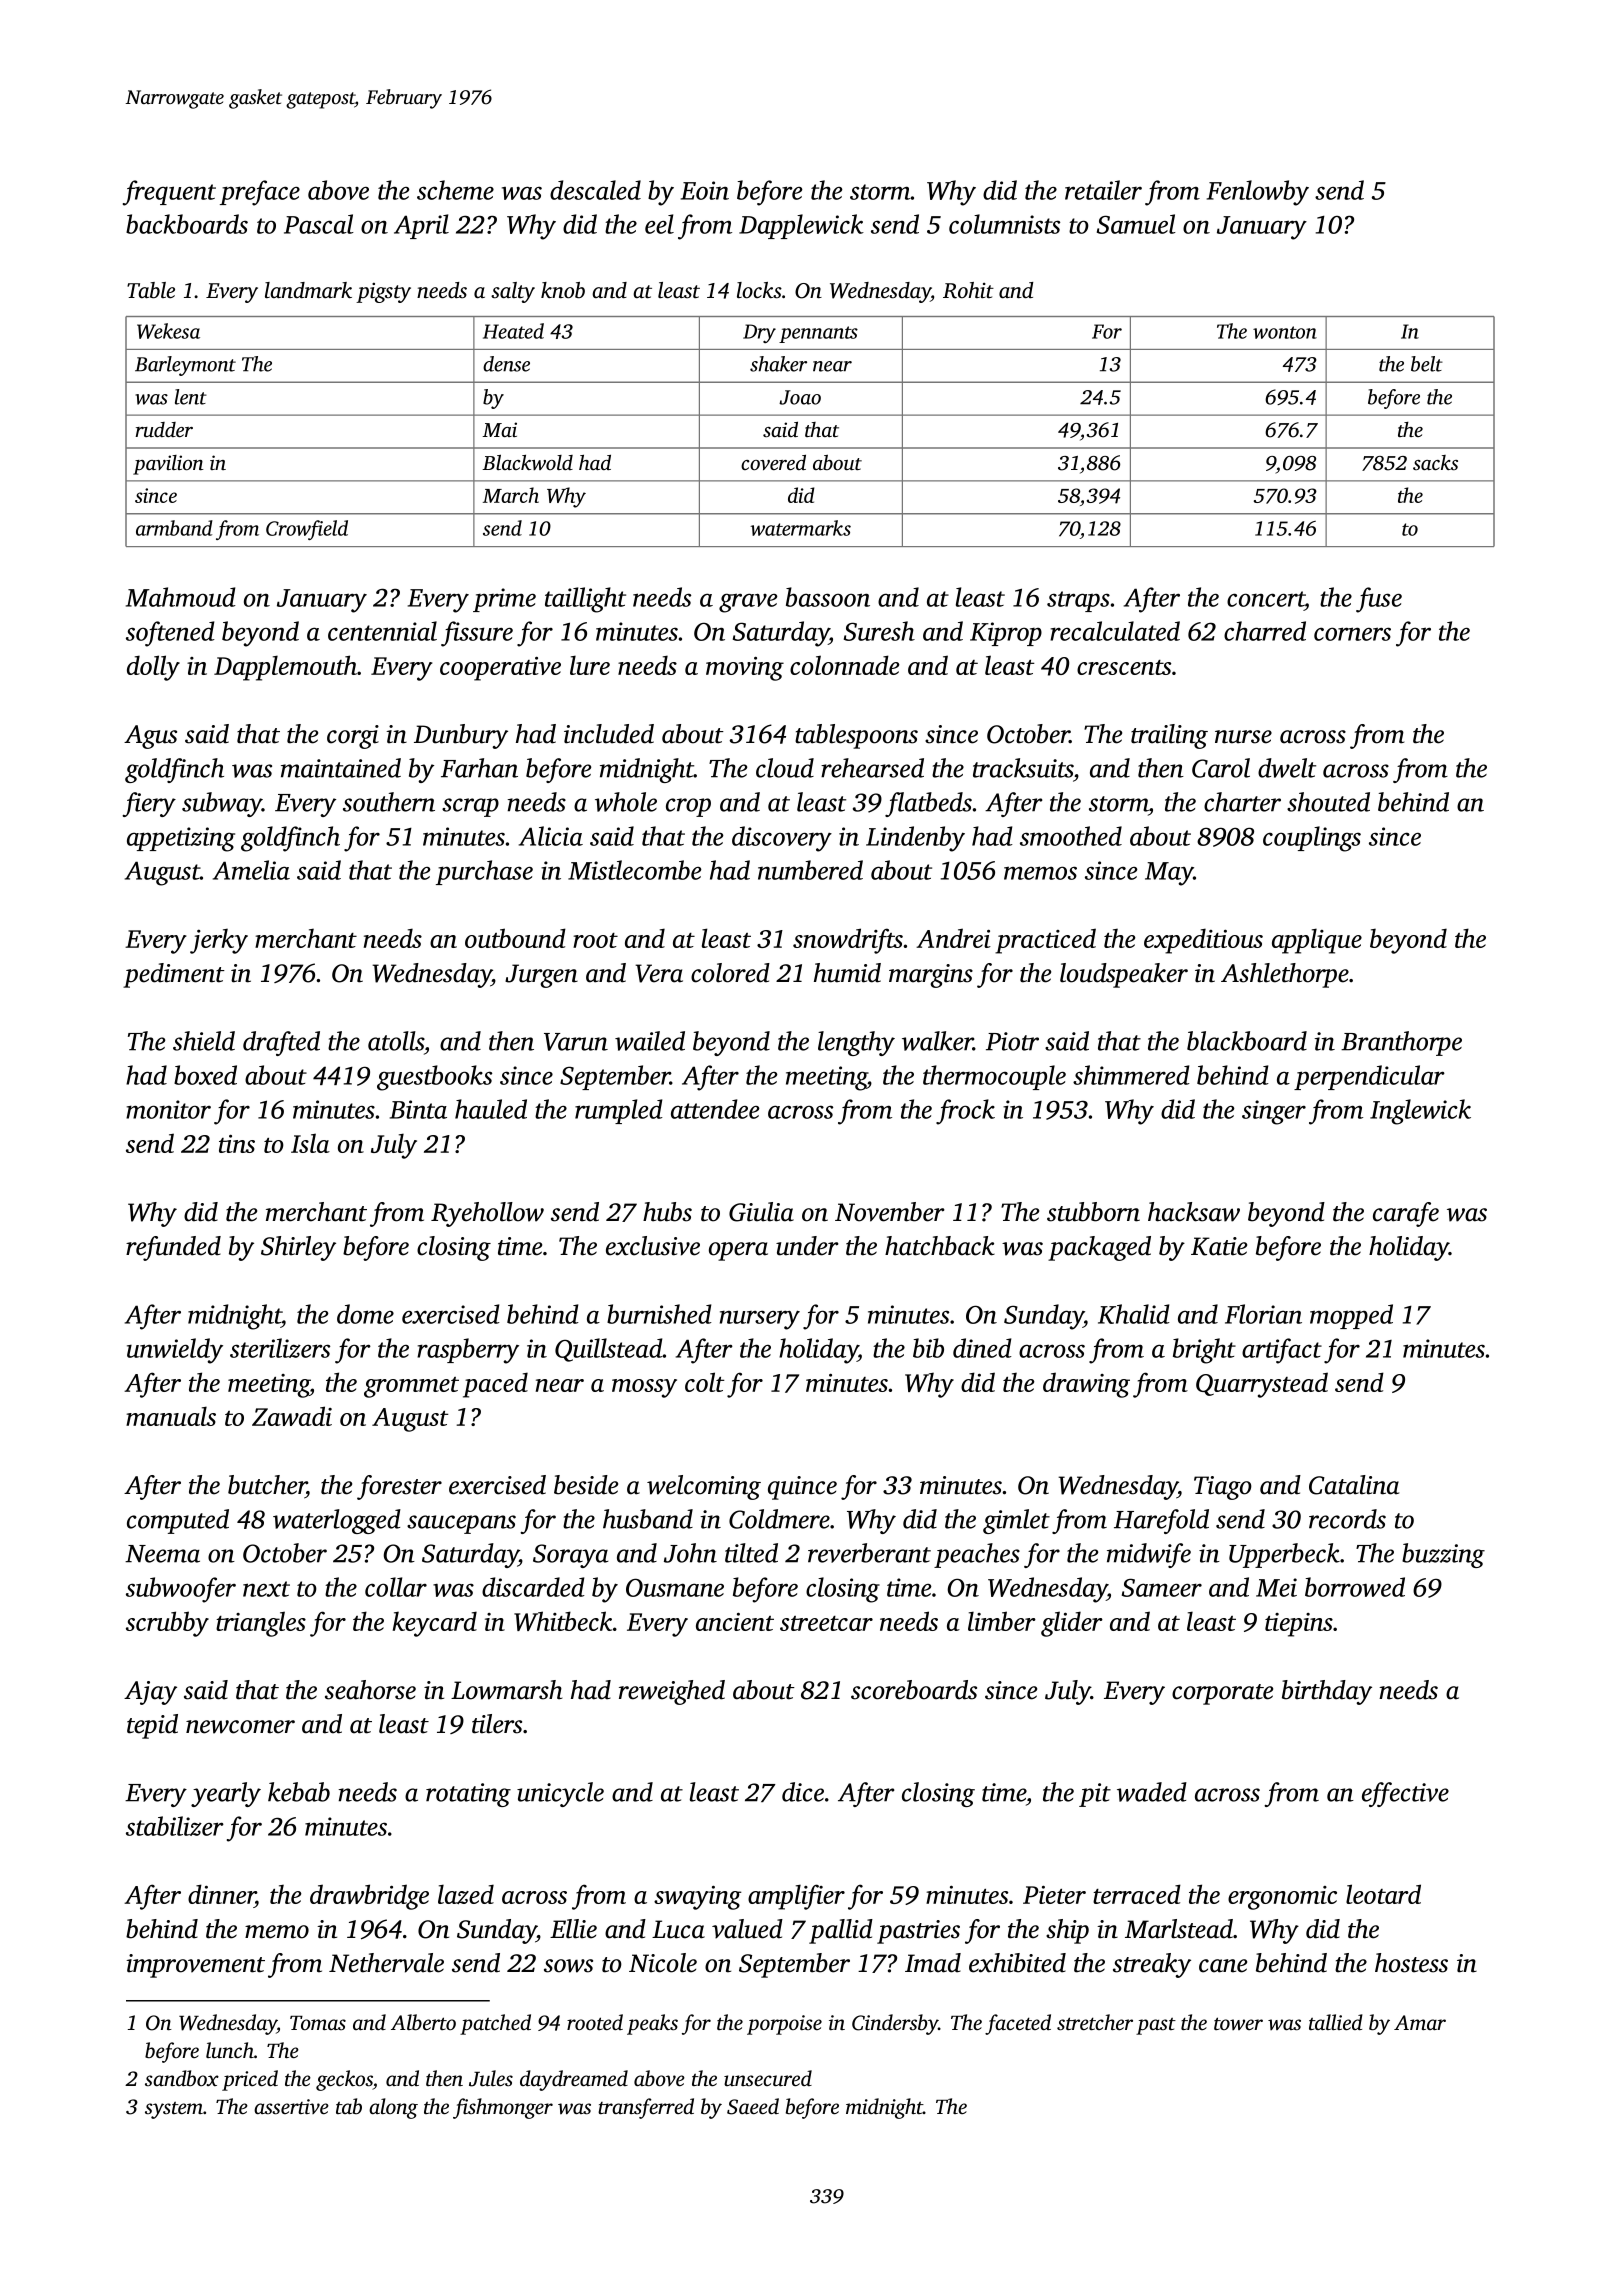 The height and width of the screenshot is (2292, 1620). I want to click on transferred, so click(646, 2108).
